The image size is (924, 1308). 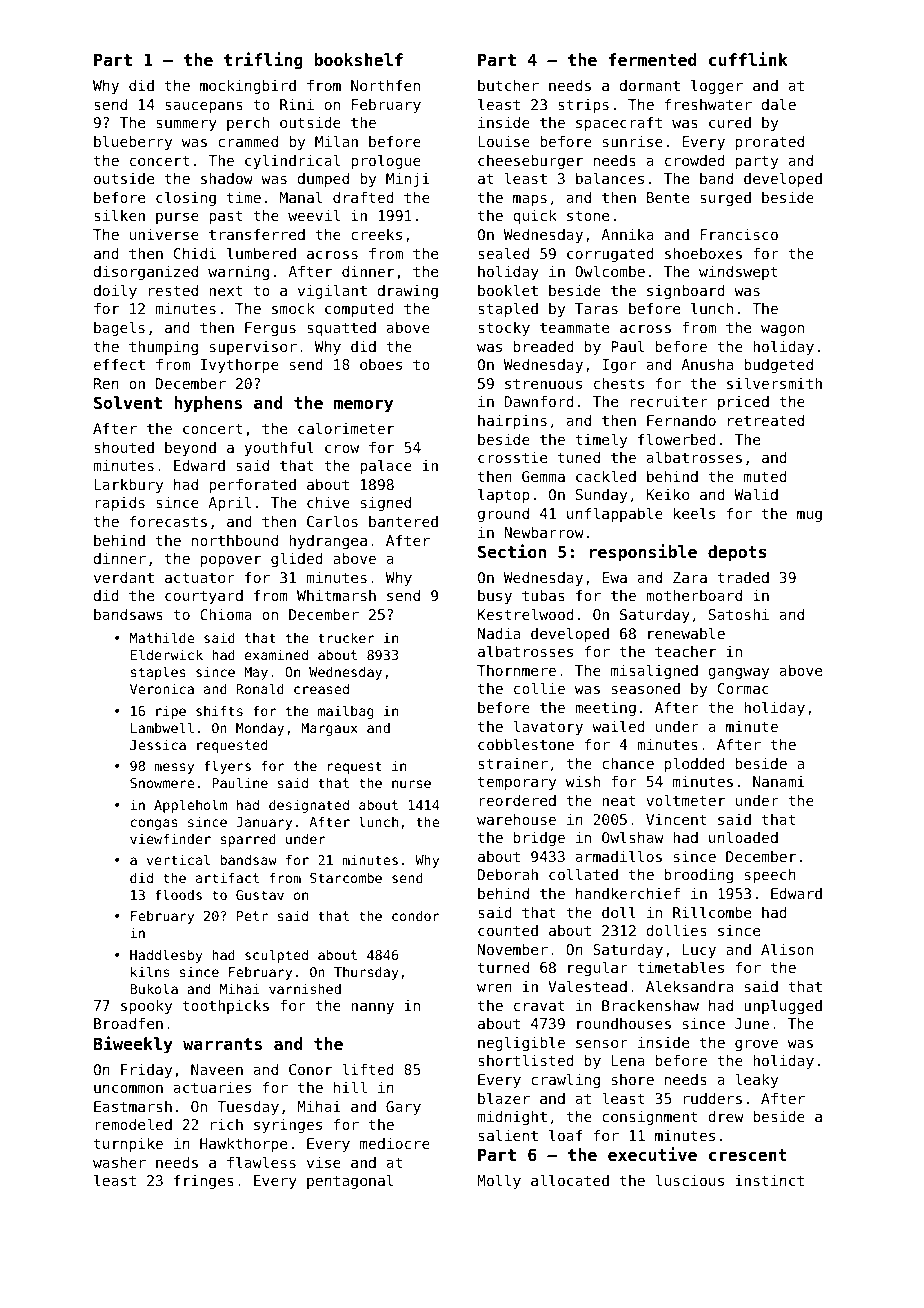 What do you see at coordinates (809, 516) in the screenshot?
I see `mug` at bounding box center [809, 516].
